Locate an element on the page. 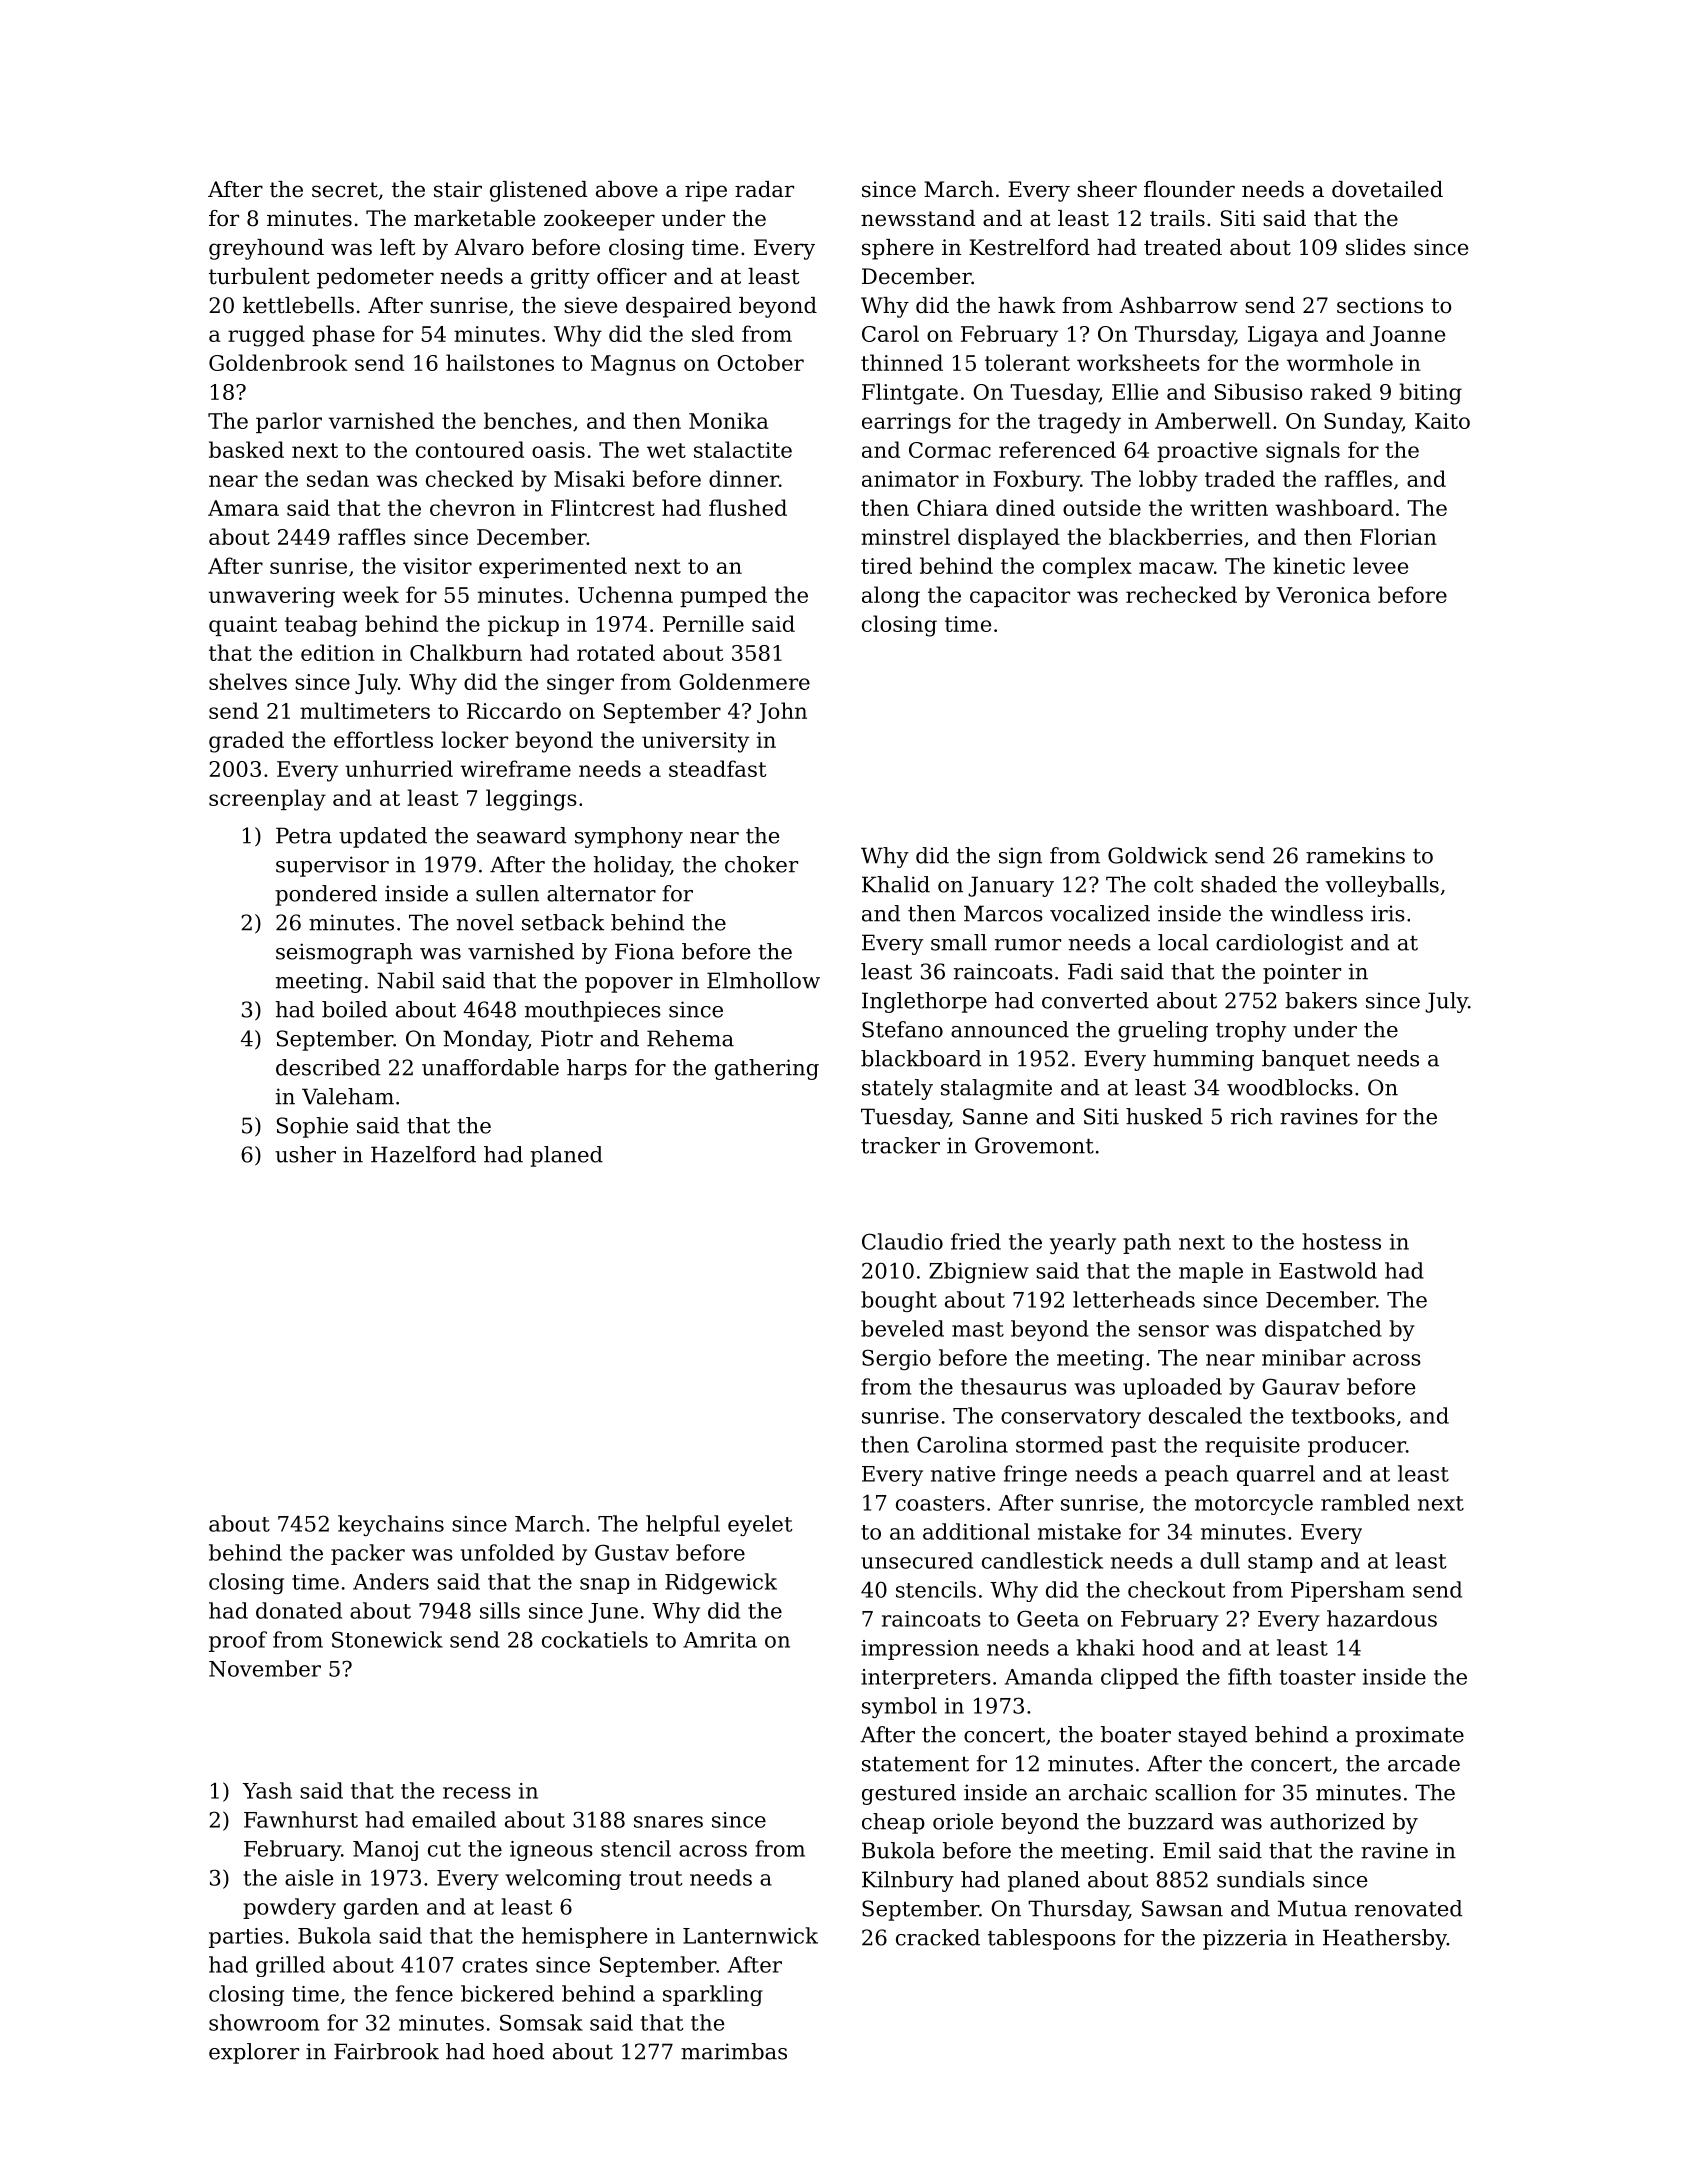 This document has width=1683, height=2178. described is located at coordinates (328, 1067).
